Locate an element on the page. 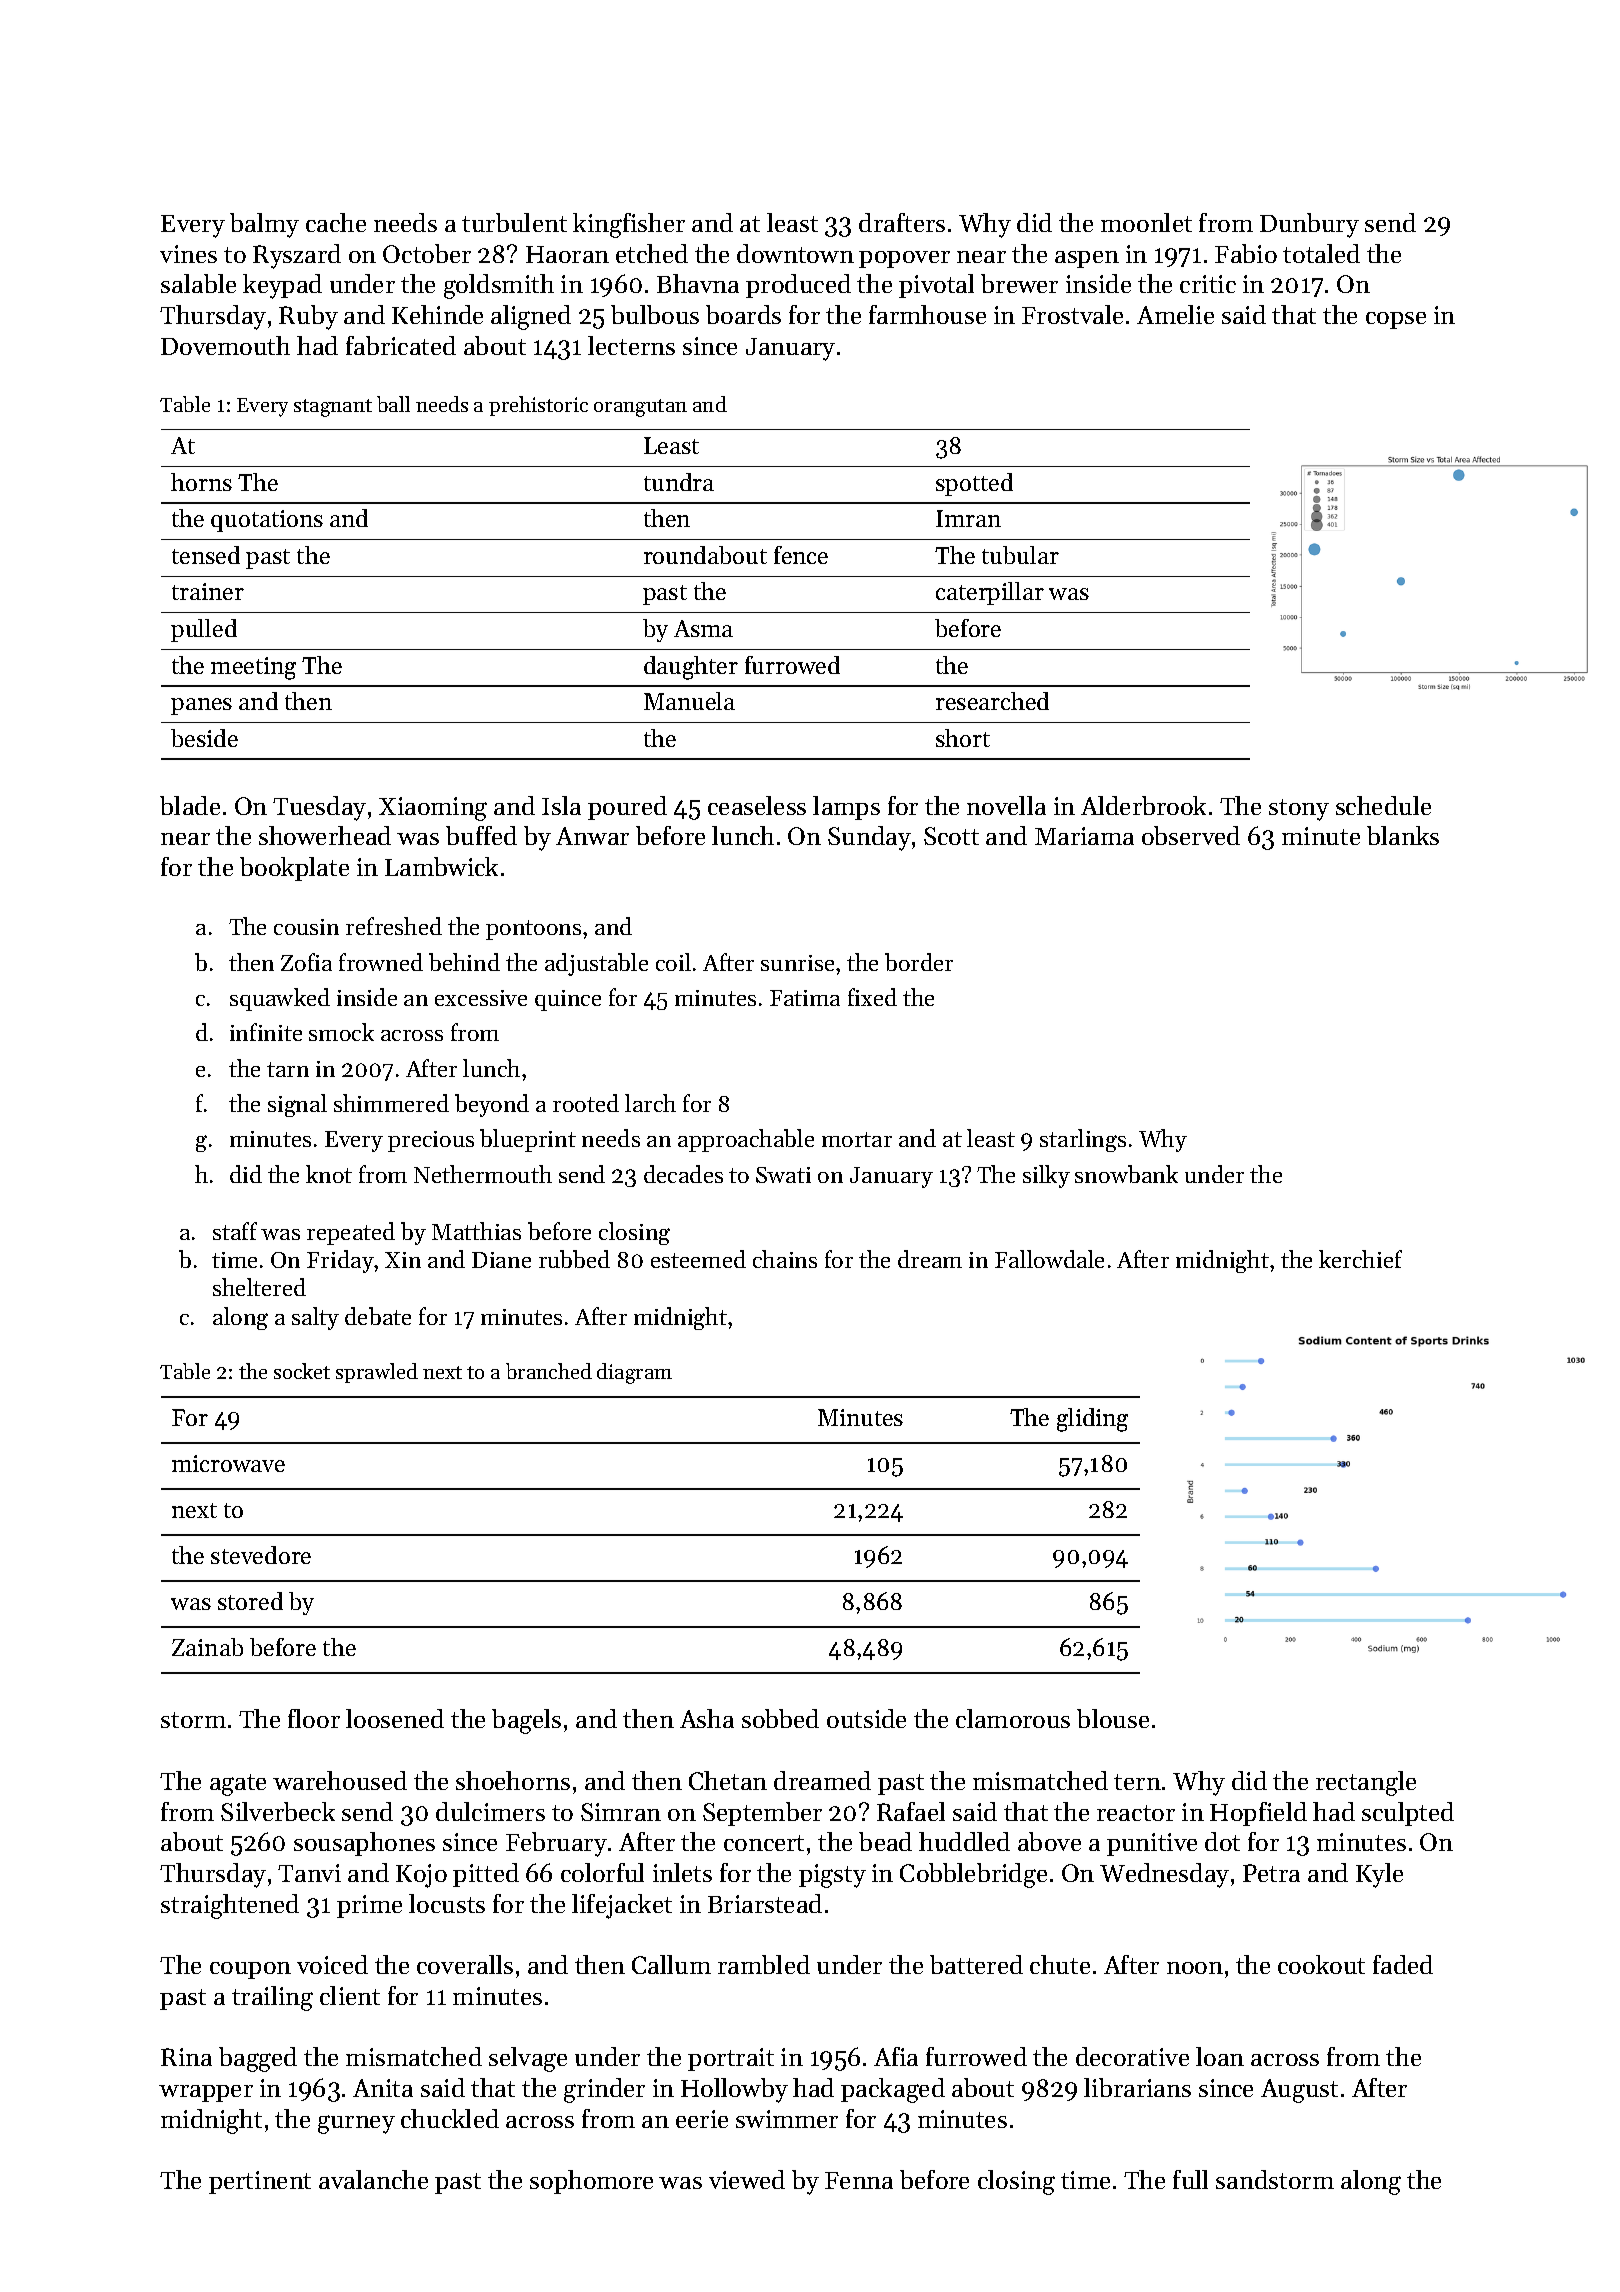 This document has height=2292, width=1620. balmy is located at coordinates (264, 225).
